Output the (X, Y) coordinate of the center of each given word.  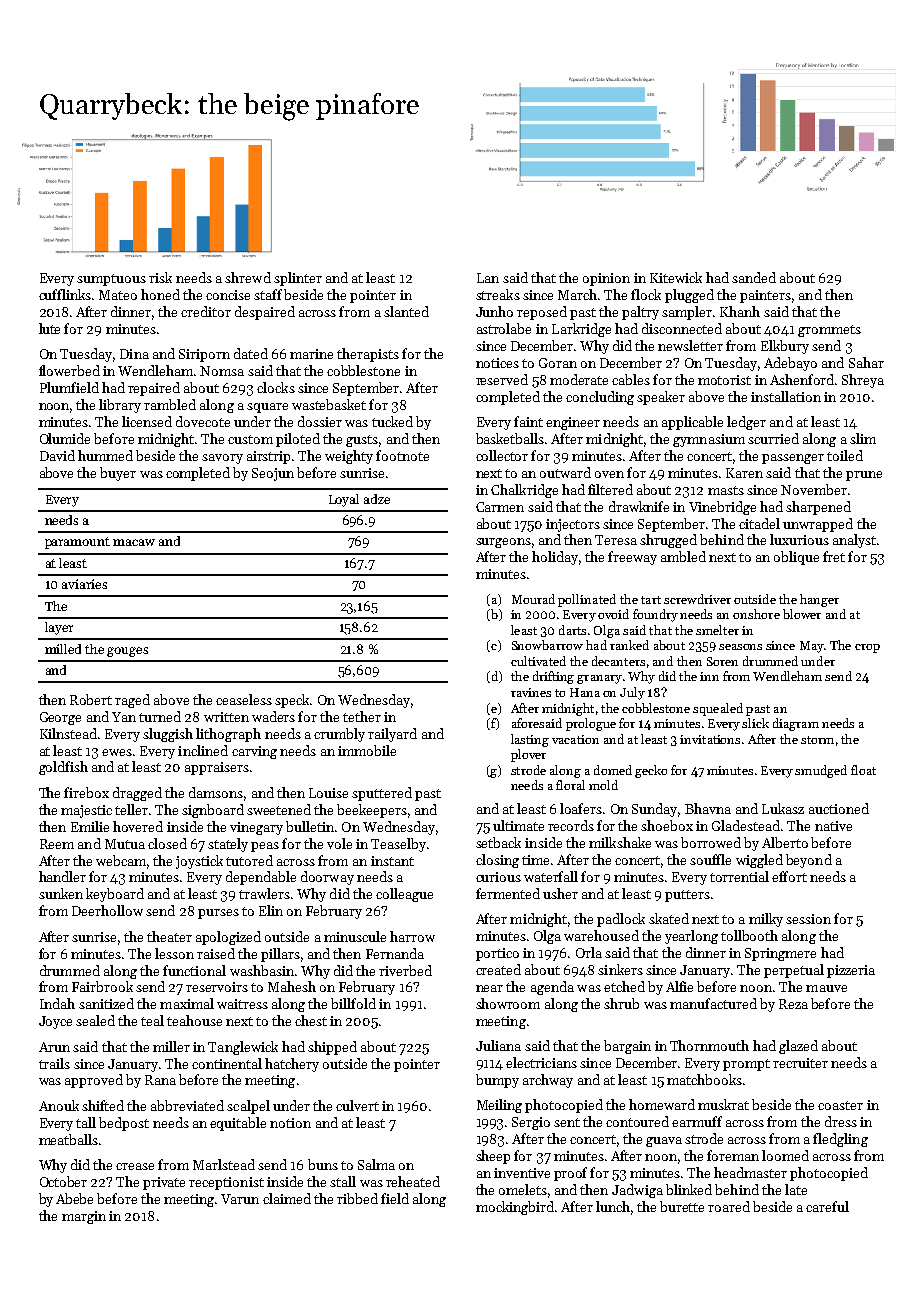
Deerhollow (107, 910)
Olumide (65, 438)
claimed (287, 1198)
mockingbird (515, 1208)
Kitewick (676, 277)
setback (498, 842)
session (808, 919)
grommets (829, 331)
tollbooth (749, 935)
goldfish (63, 768)
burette (682, 1206)
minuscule (355, 936)
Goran (558, 363)
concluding (600, 398)
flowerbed (69, 370)
